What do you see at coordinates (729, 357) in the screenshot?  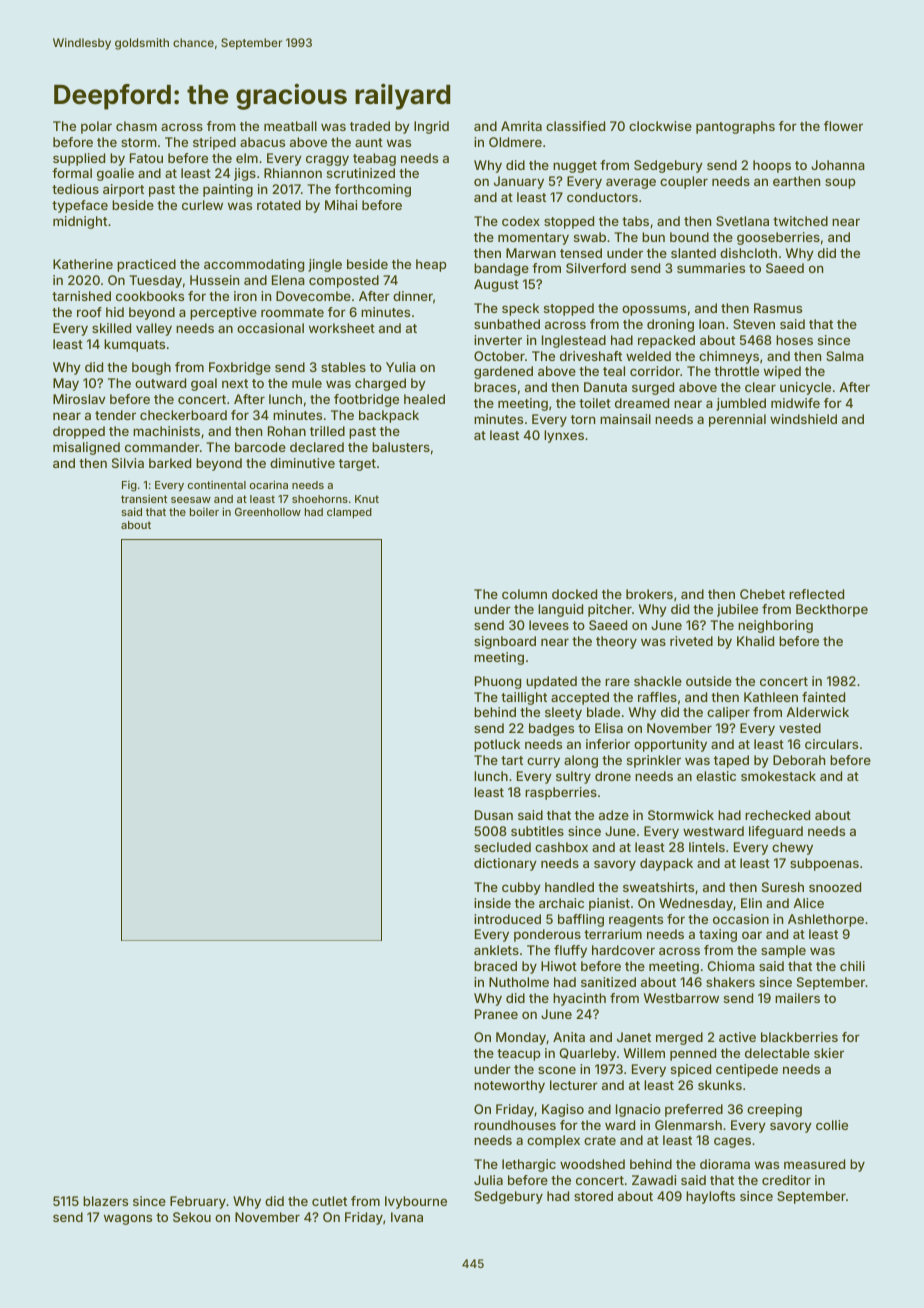 I see `chimneys` at bounding box center [729, 357].
